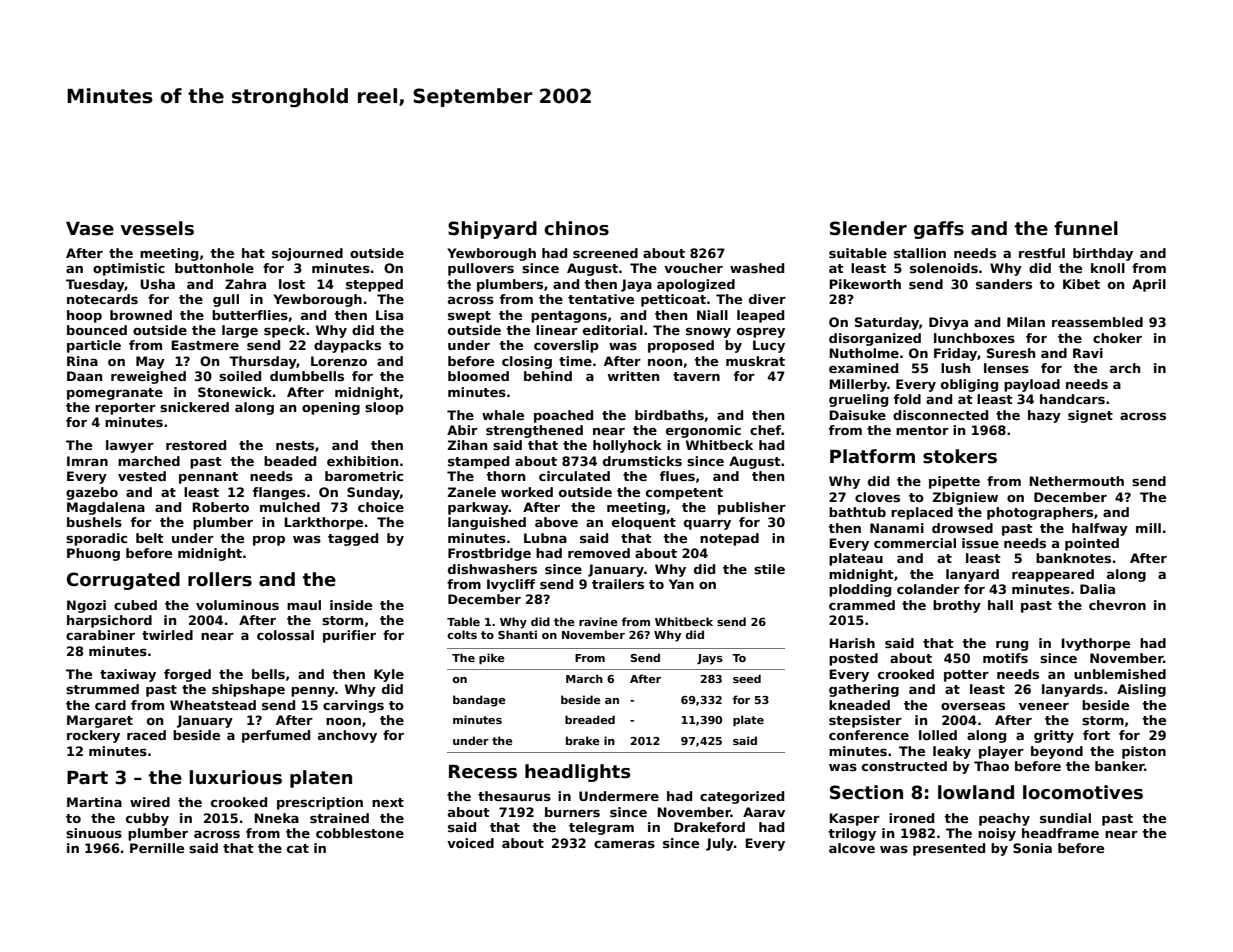 The width and height of the document is (1233, 952). What do you see at coordinates (147, 819) in the document?
I see `cubby` at bounding box center [147, 819].
